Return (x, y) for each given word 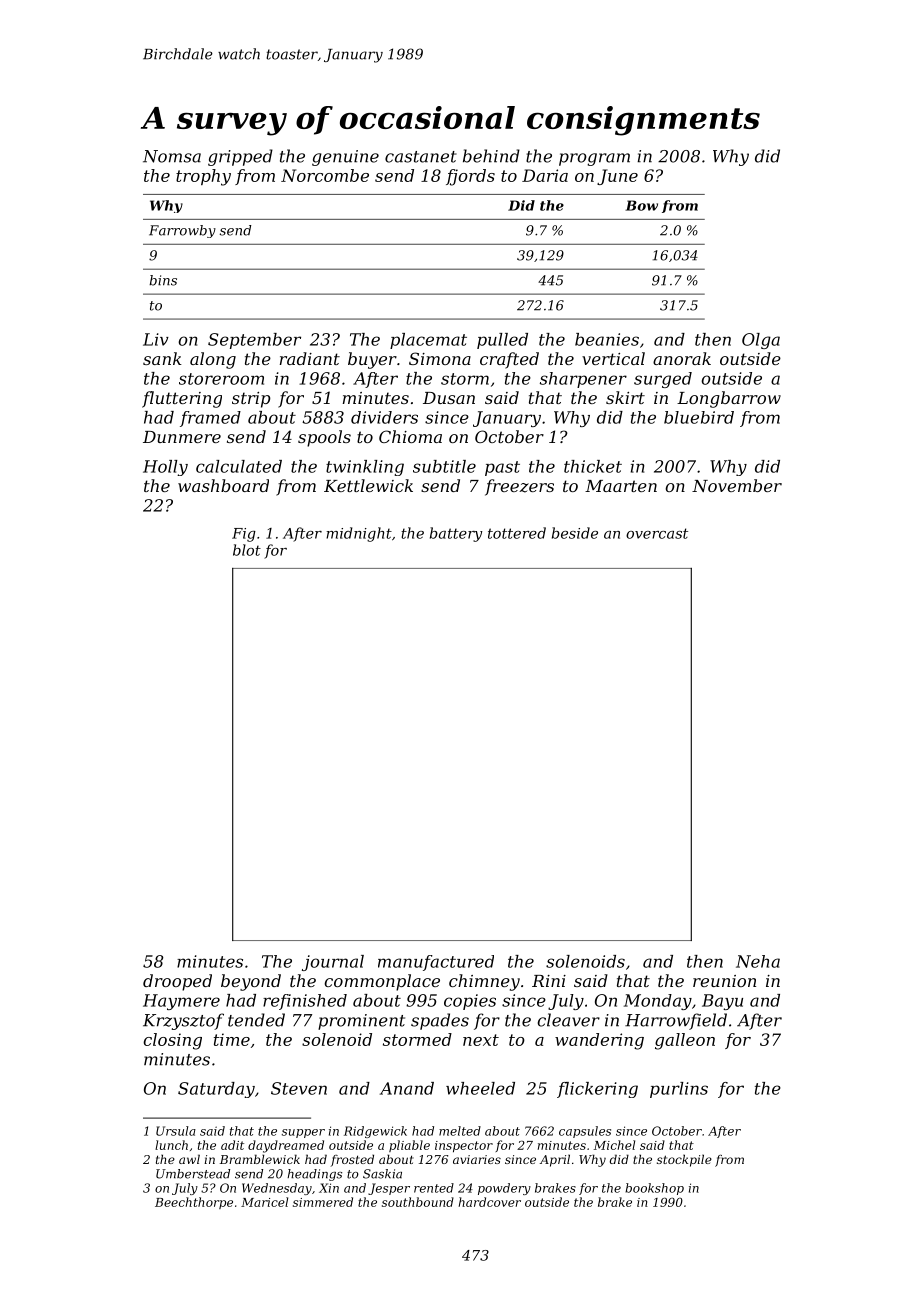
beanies (607, 339)
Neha (758, 961)
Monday (658, 1002)
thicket (593, 466)
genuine (345, 158)
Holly (165, 468)
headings (314, 1175)
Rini (549, 981)
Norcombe (325, 175)
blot (247, 550)
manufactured (436, 963)
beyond (251, 982)
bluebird (699, 417)
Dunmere (182, 437)
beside (575, 533)
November (737, 485)
